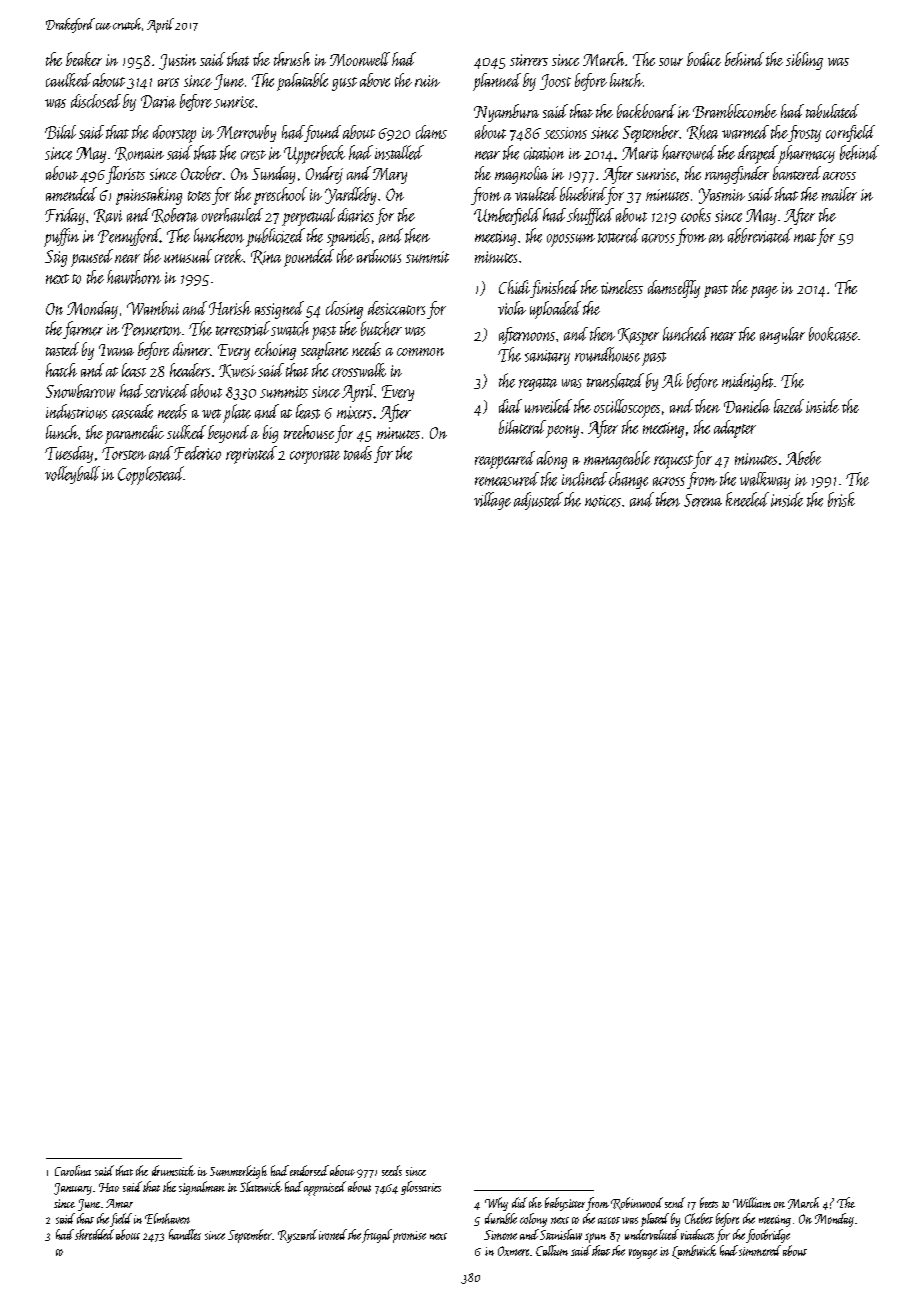 The height and width of the screenshot is (1308, 924). Describe the element at coordinates (186, 432) in the screenshot. I see `sulked` at that location.
